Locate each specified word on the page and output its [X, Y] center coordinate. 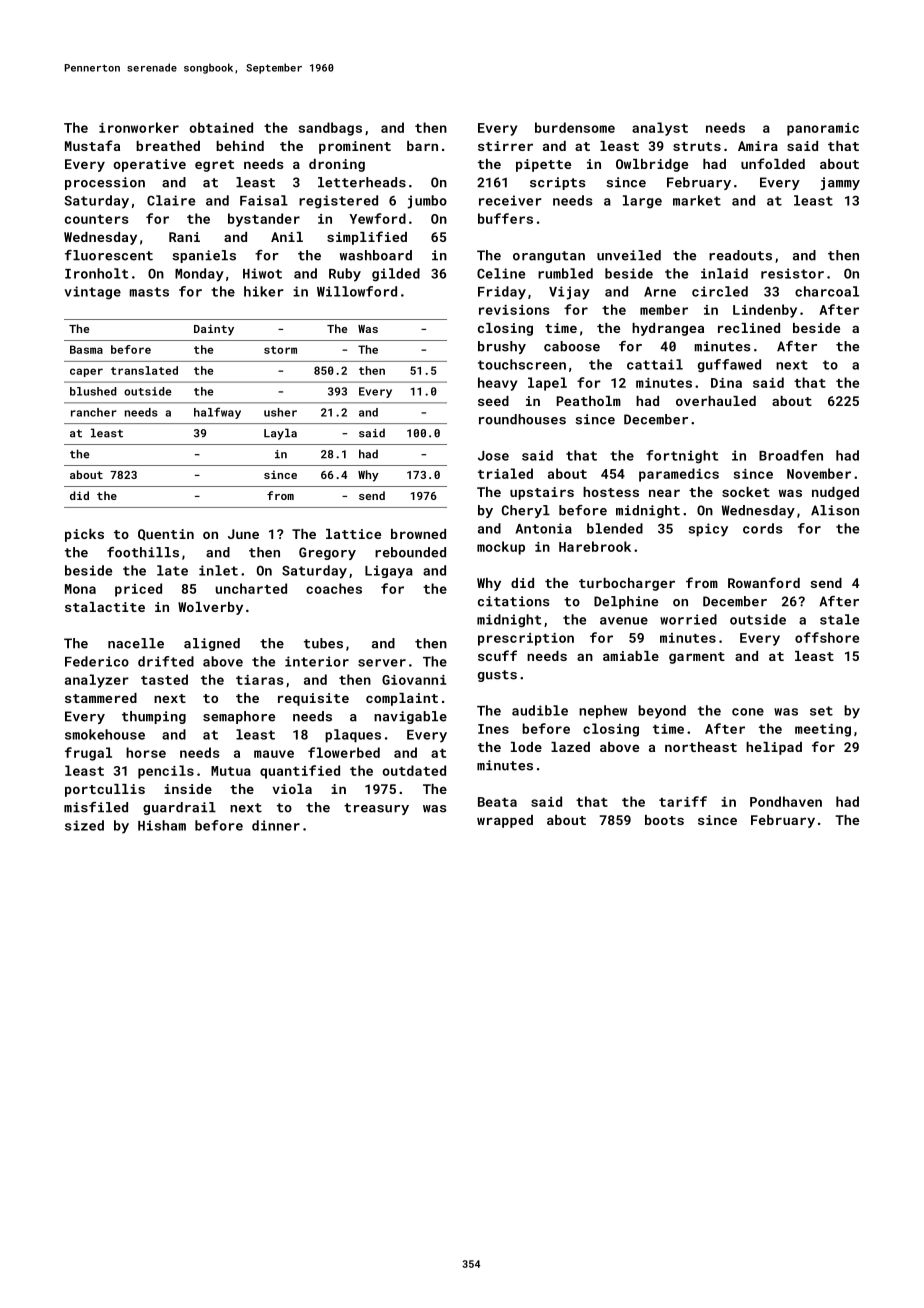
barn [422, 146]
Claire [171, 200]
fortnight [682, 457]
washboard [376, 255]
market [697, 200]
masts [149, 292]
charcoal [827, 291]
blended [615, 528]
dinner [276, 825]
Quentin [166, 535]
